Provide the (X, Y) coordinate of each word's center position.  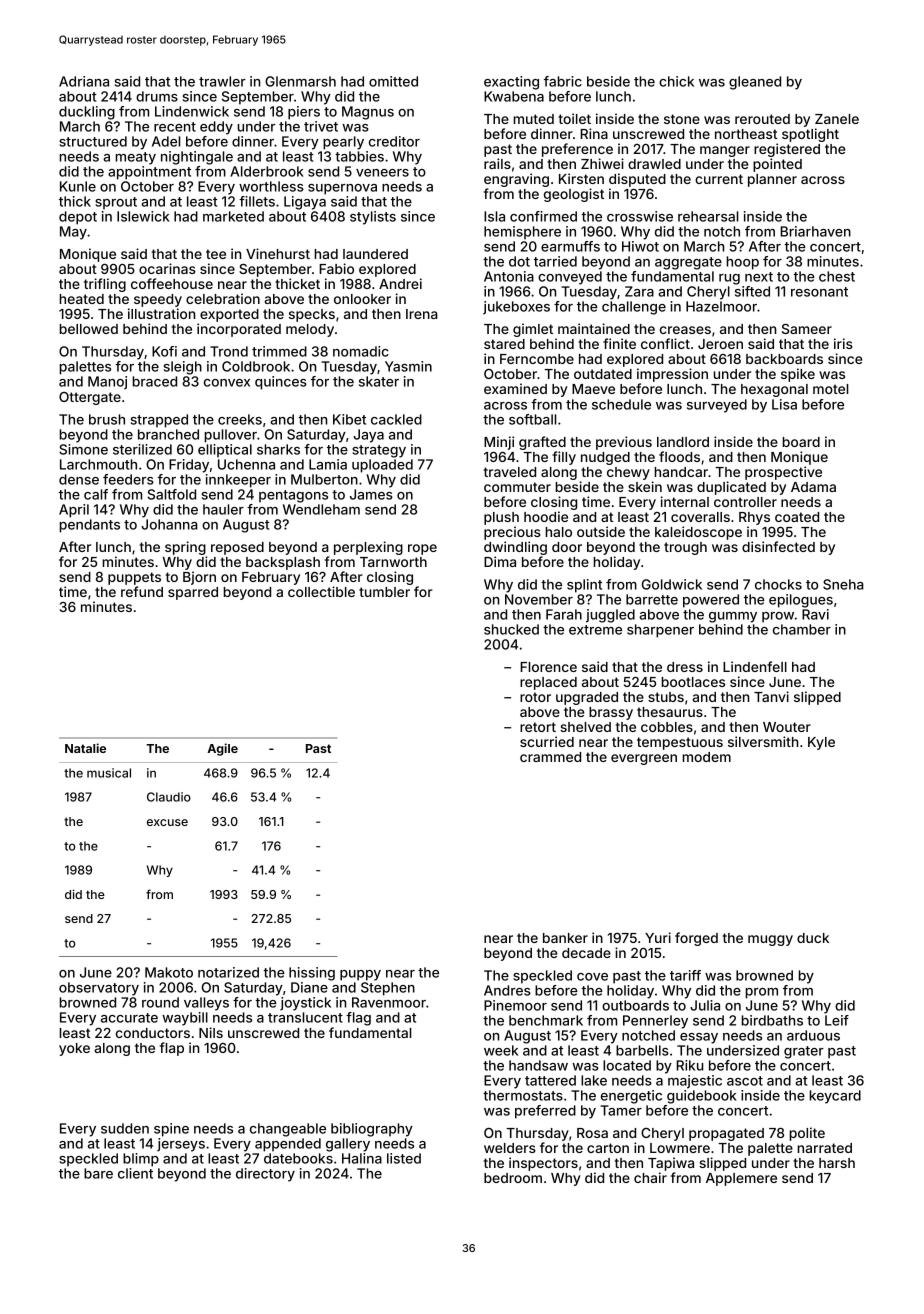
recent (175, 127)
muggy (770, 940)
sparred (193, 593)
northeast (746, 134)
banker (565, 938)
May (73, 233)
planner (772, 180)
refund (142, 591)
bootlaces (693, 682)
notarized (228, 972)
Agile (222, 749)
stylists (373, 218)
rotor (535, 697)
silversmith (763, 741)
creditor (394, 141)
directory (265, 1175)
